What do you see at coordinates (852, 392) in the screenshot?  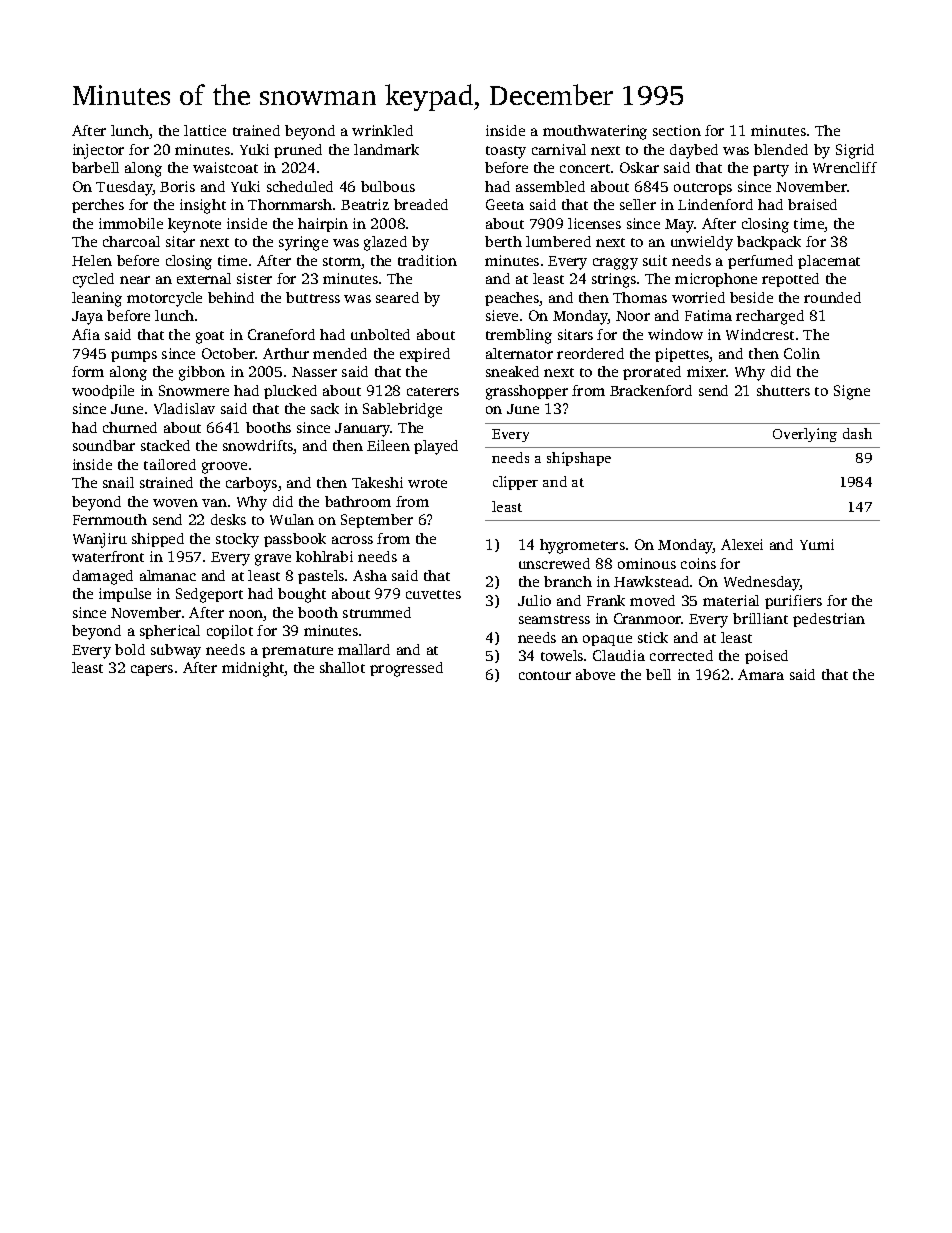 I see `Signe` at bounding box center [852, 392].
